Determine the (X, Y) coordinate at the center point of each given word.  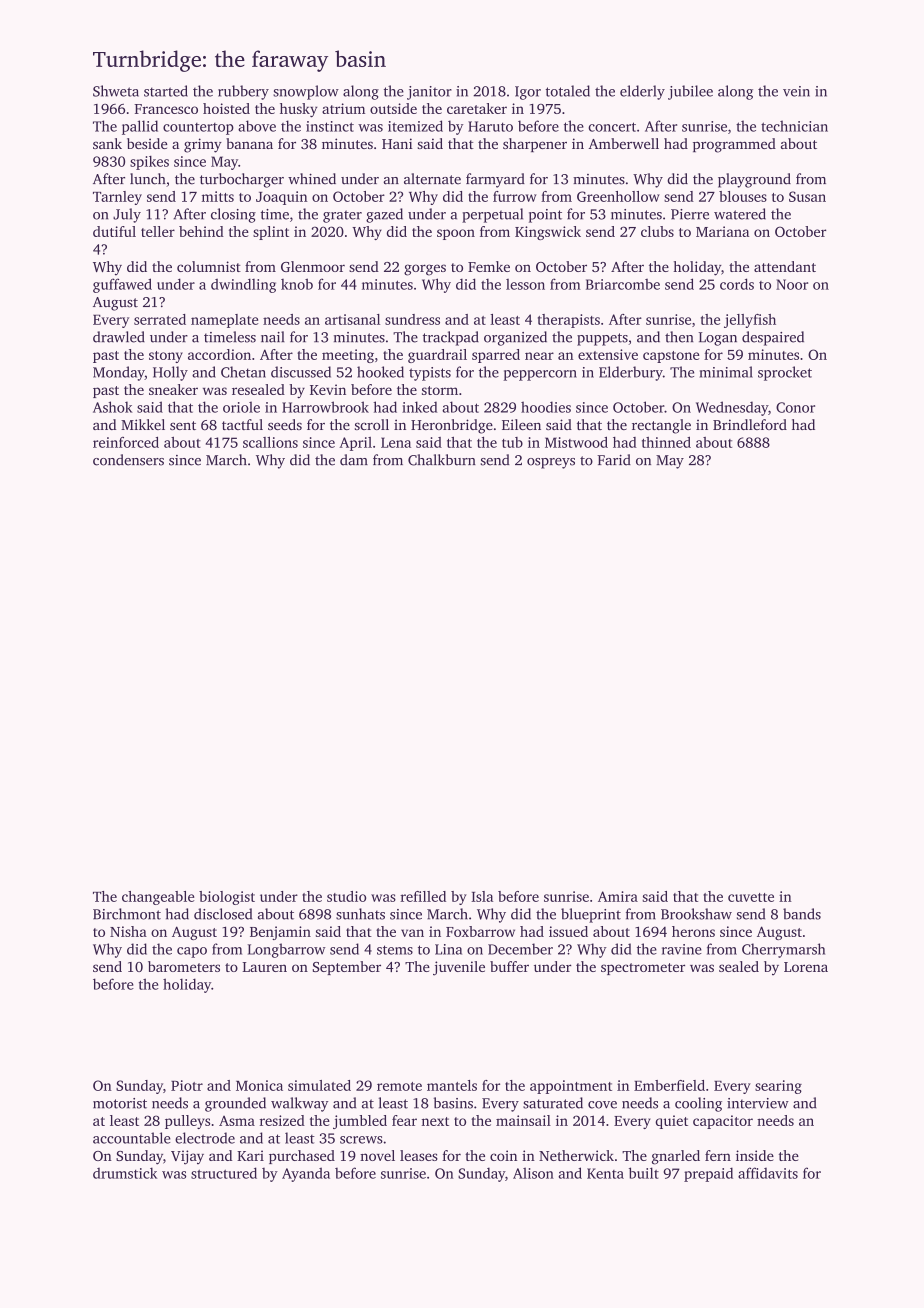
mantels (452, 1085)
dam (354, 460)
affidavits (768, 1173)
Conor (795, 407)
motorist (120, 1103)
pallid (140, 127)
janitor (429, 93)
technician (794, 126)
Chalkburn (442, 460)
